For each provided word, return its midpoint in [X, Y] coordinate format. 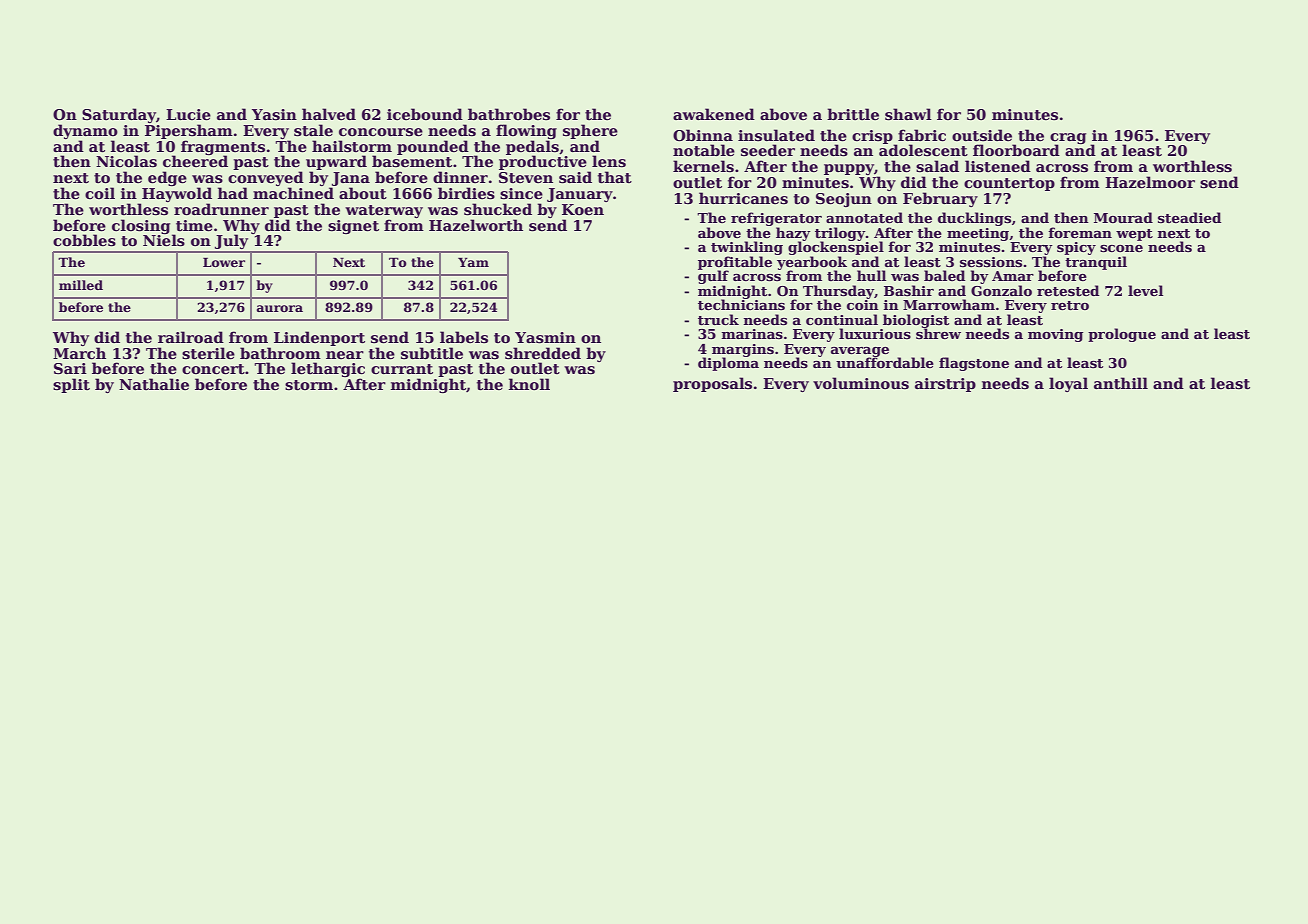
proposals [712, 384]
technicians [741, 304]
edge [167, 178]
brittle [853, 114]
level [1145, 290]
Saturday [119, 115]
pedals [532, 147]
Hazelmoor [1150, 182]
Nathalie [154, 384]
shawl [908, 114]
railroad [191, 337]
